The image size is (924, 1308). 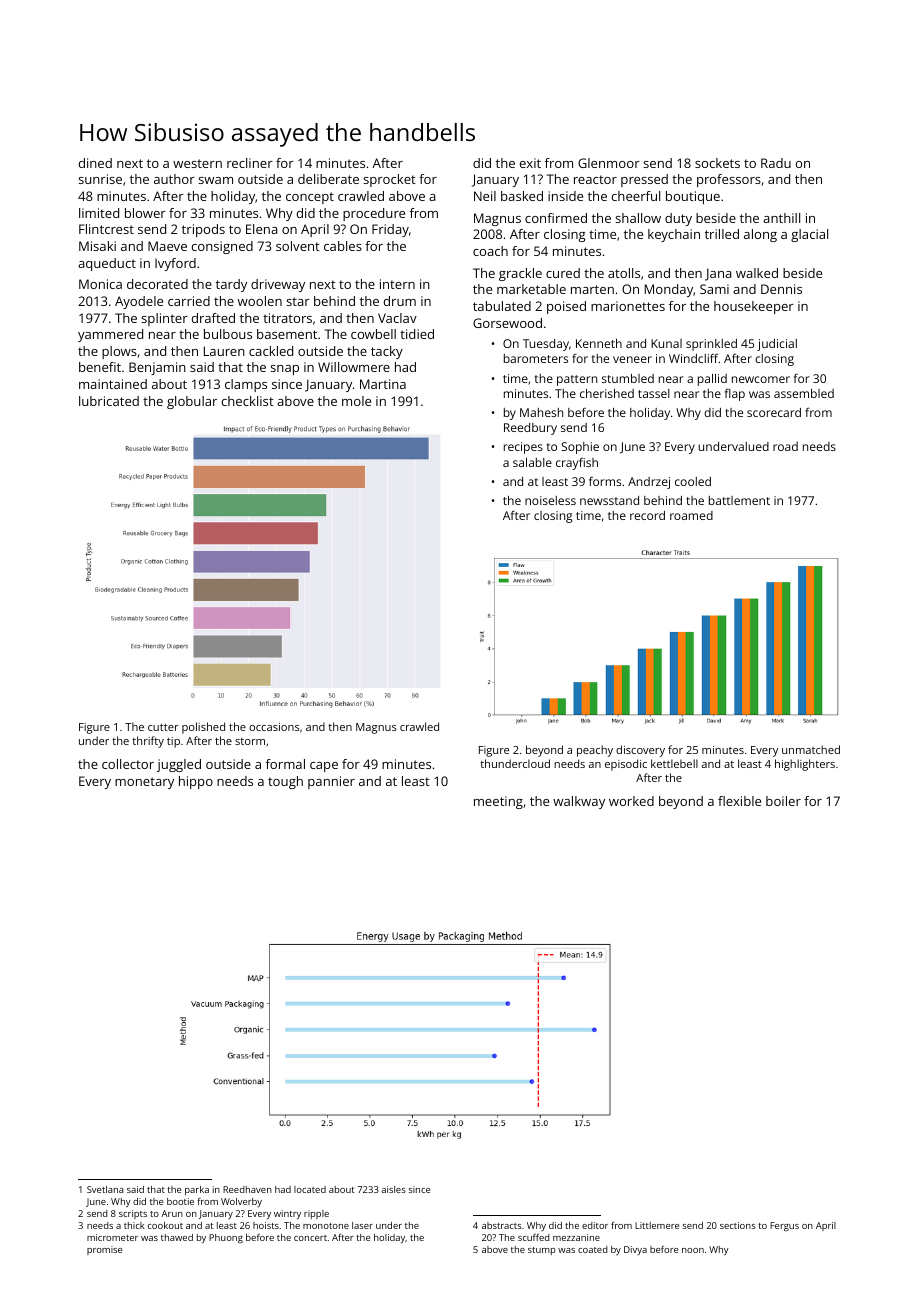 What do you see at coordinates (609, 163) in the document?
I see `Glenmoor` at bounding box center [609, 163].
